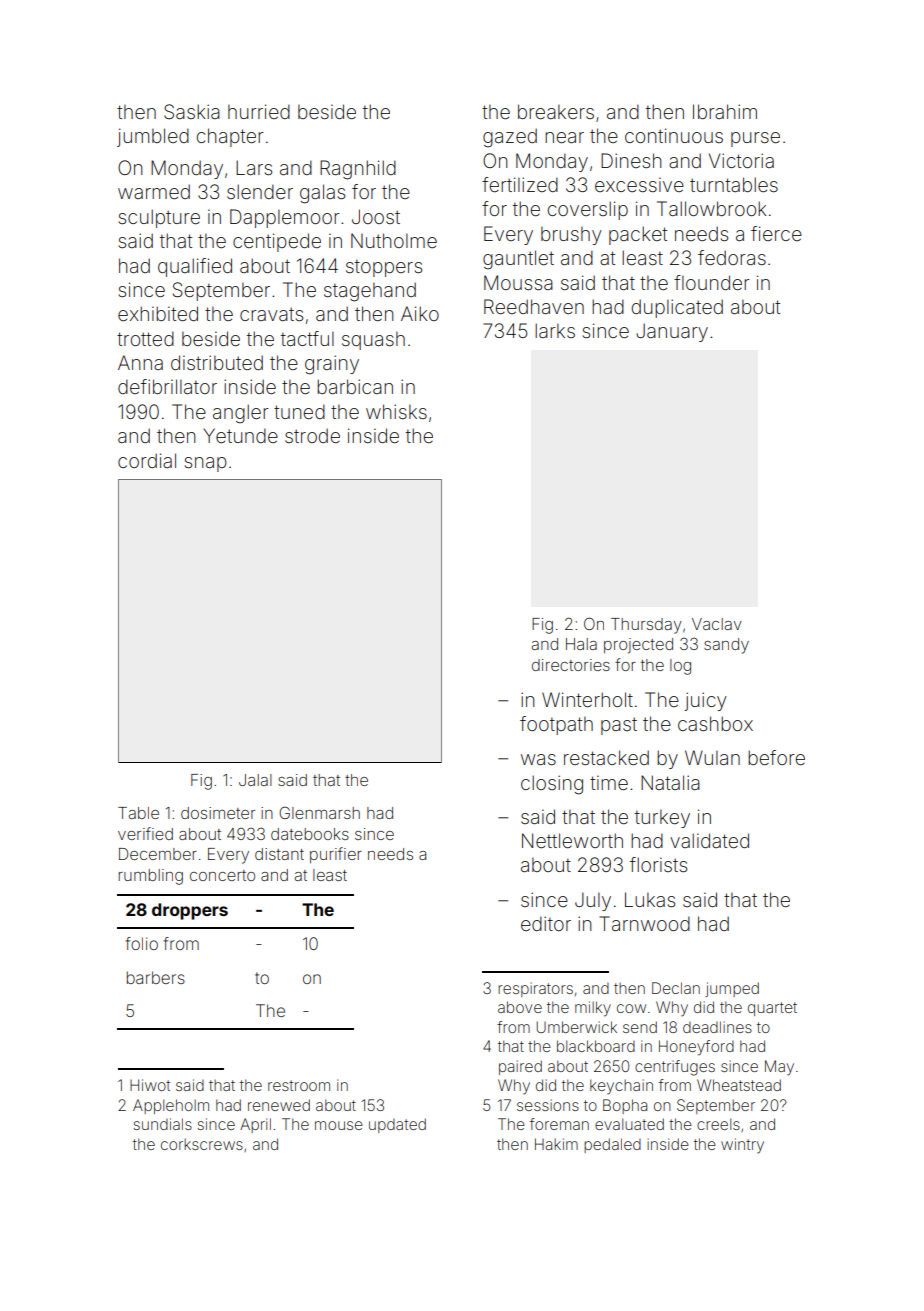  What do you see at coordinates (520, 1067) in the screenshot?
I see `paired` at bounding box center [520, 1067].
